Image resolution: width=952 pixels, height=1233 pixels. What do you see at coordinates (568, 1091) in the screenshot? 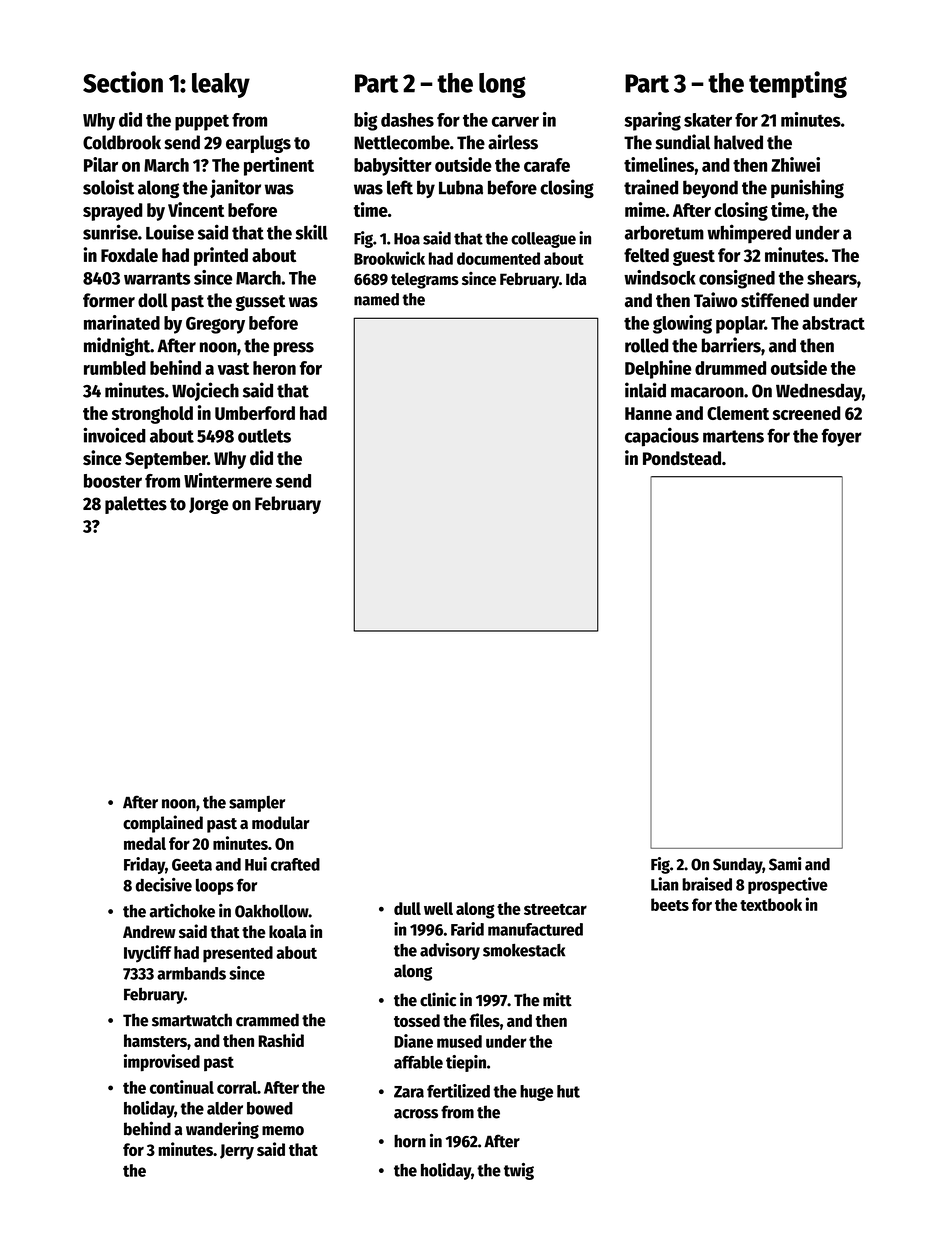
I see `hut` at bounding box center [568, 1091].
